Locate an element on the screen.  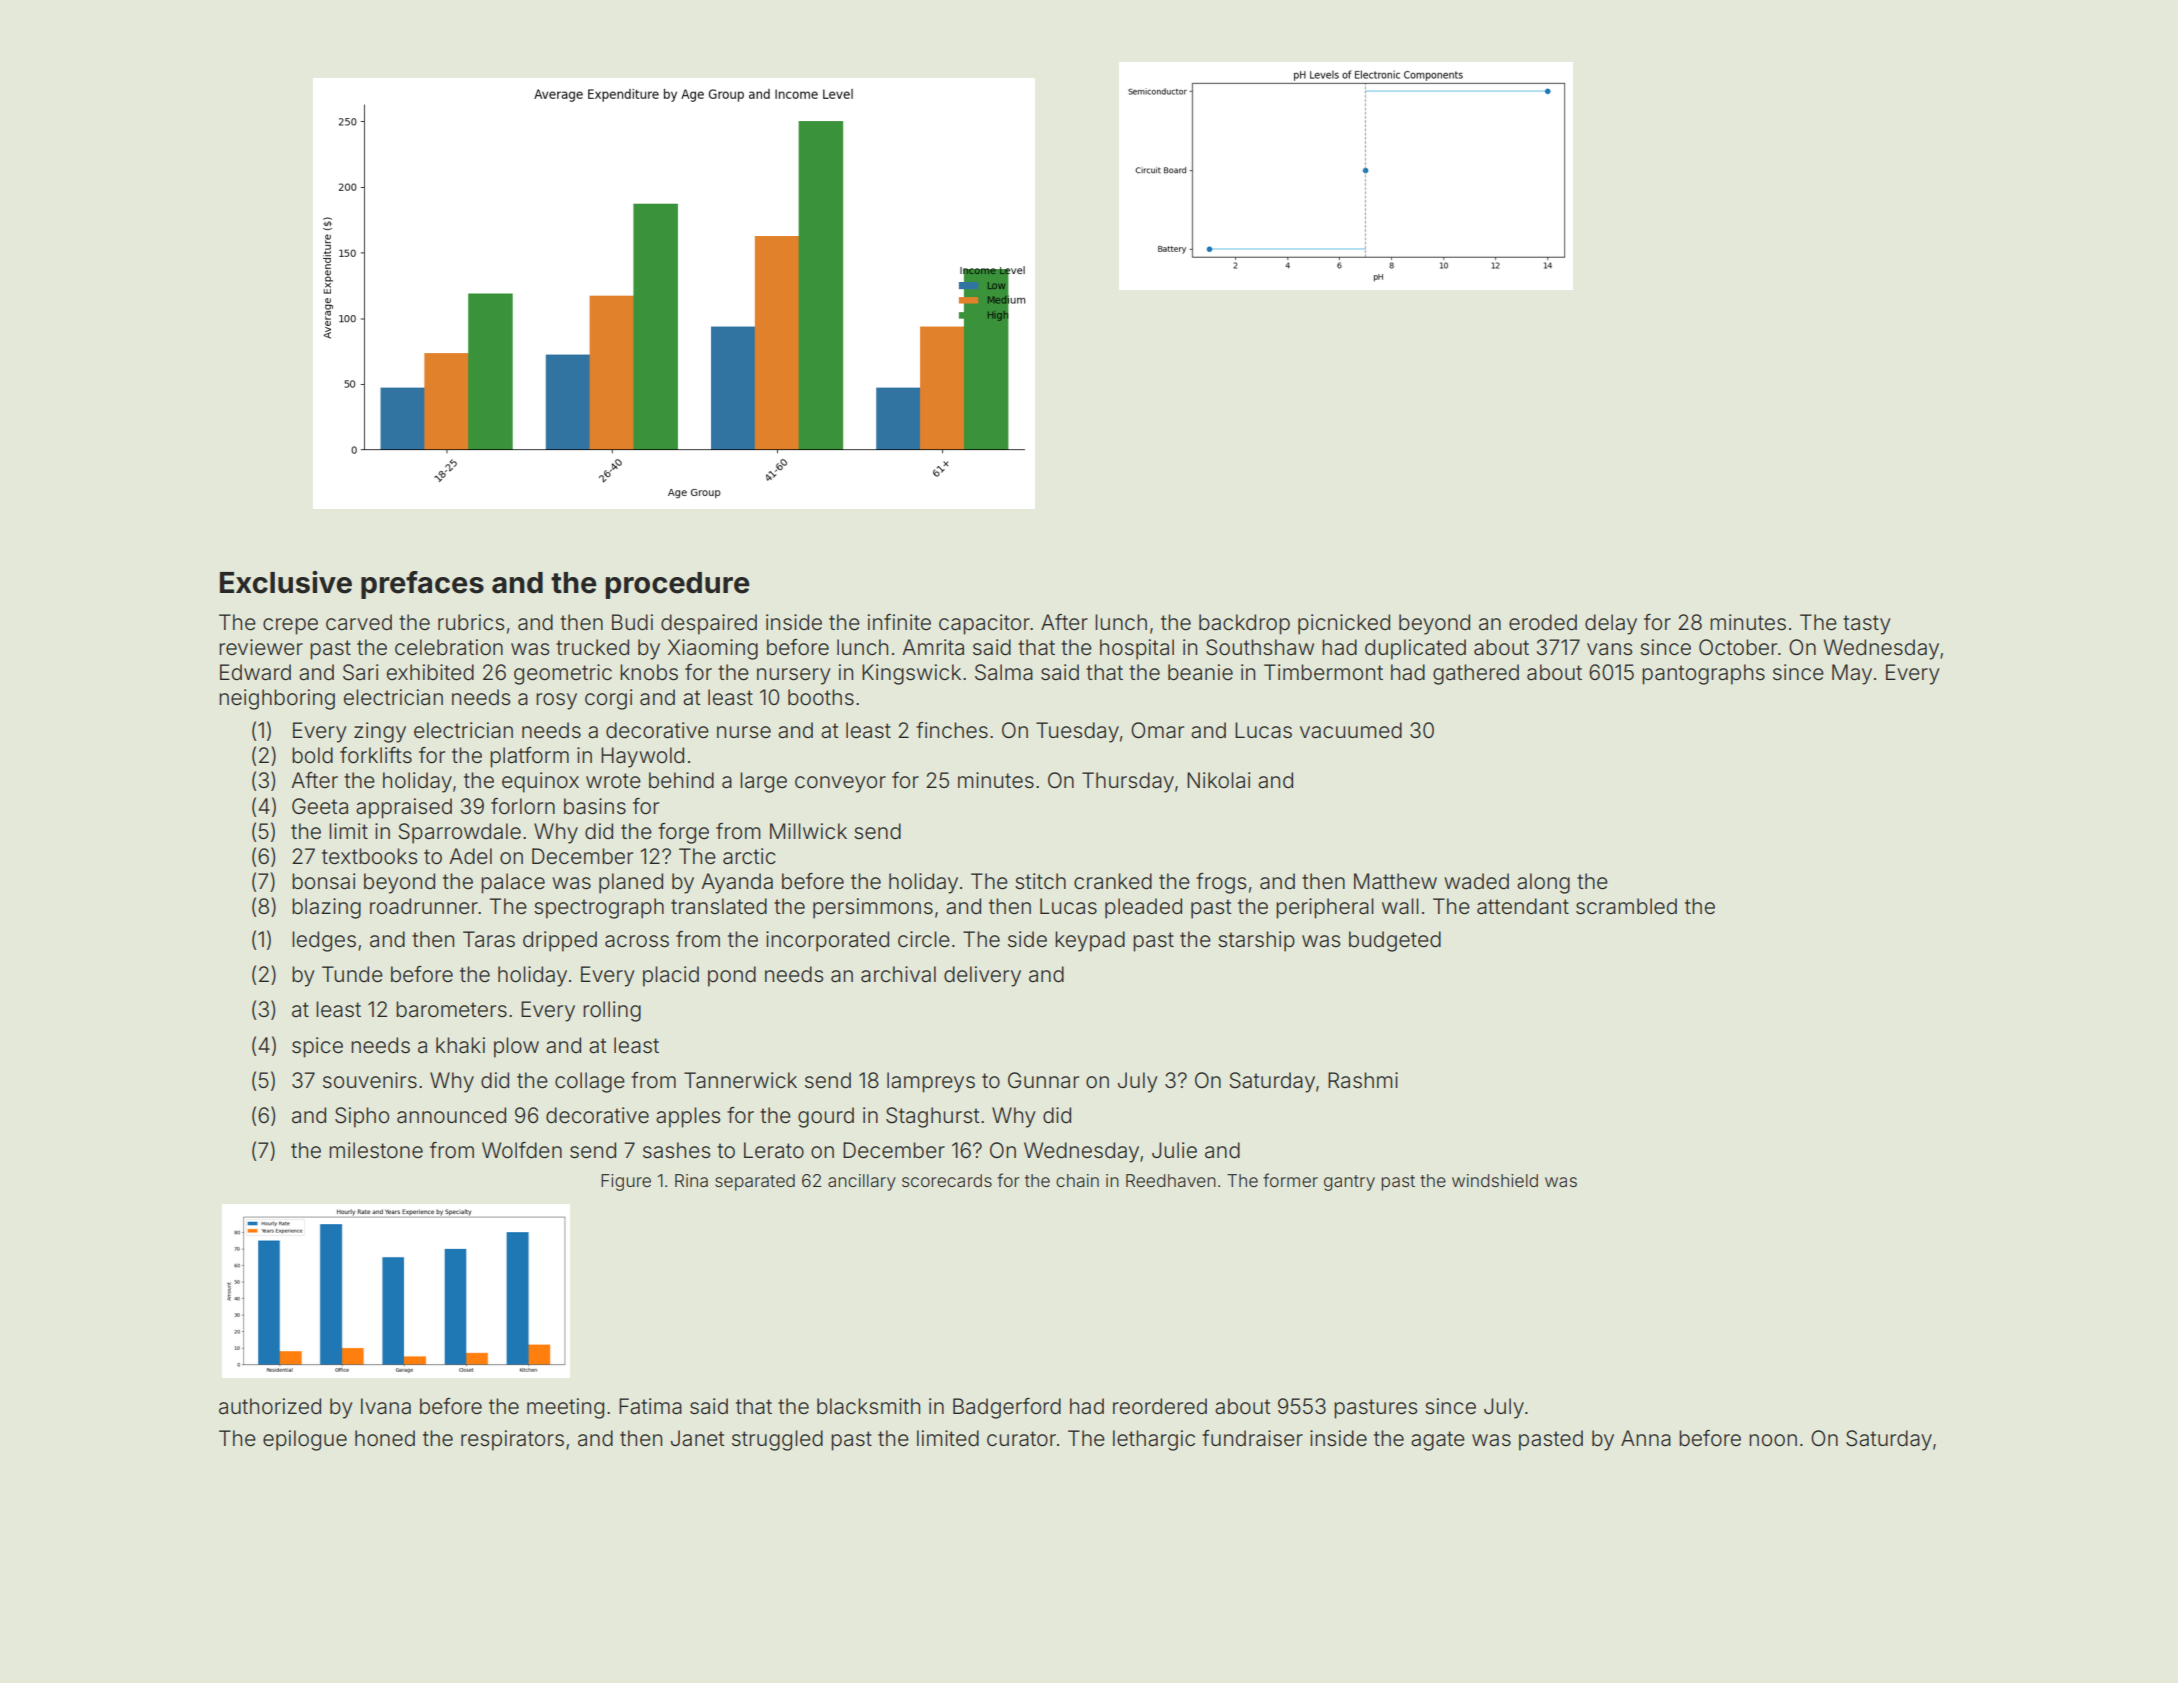
placid is located at coordinates (671, 976).
